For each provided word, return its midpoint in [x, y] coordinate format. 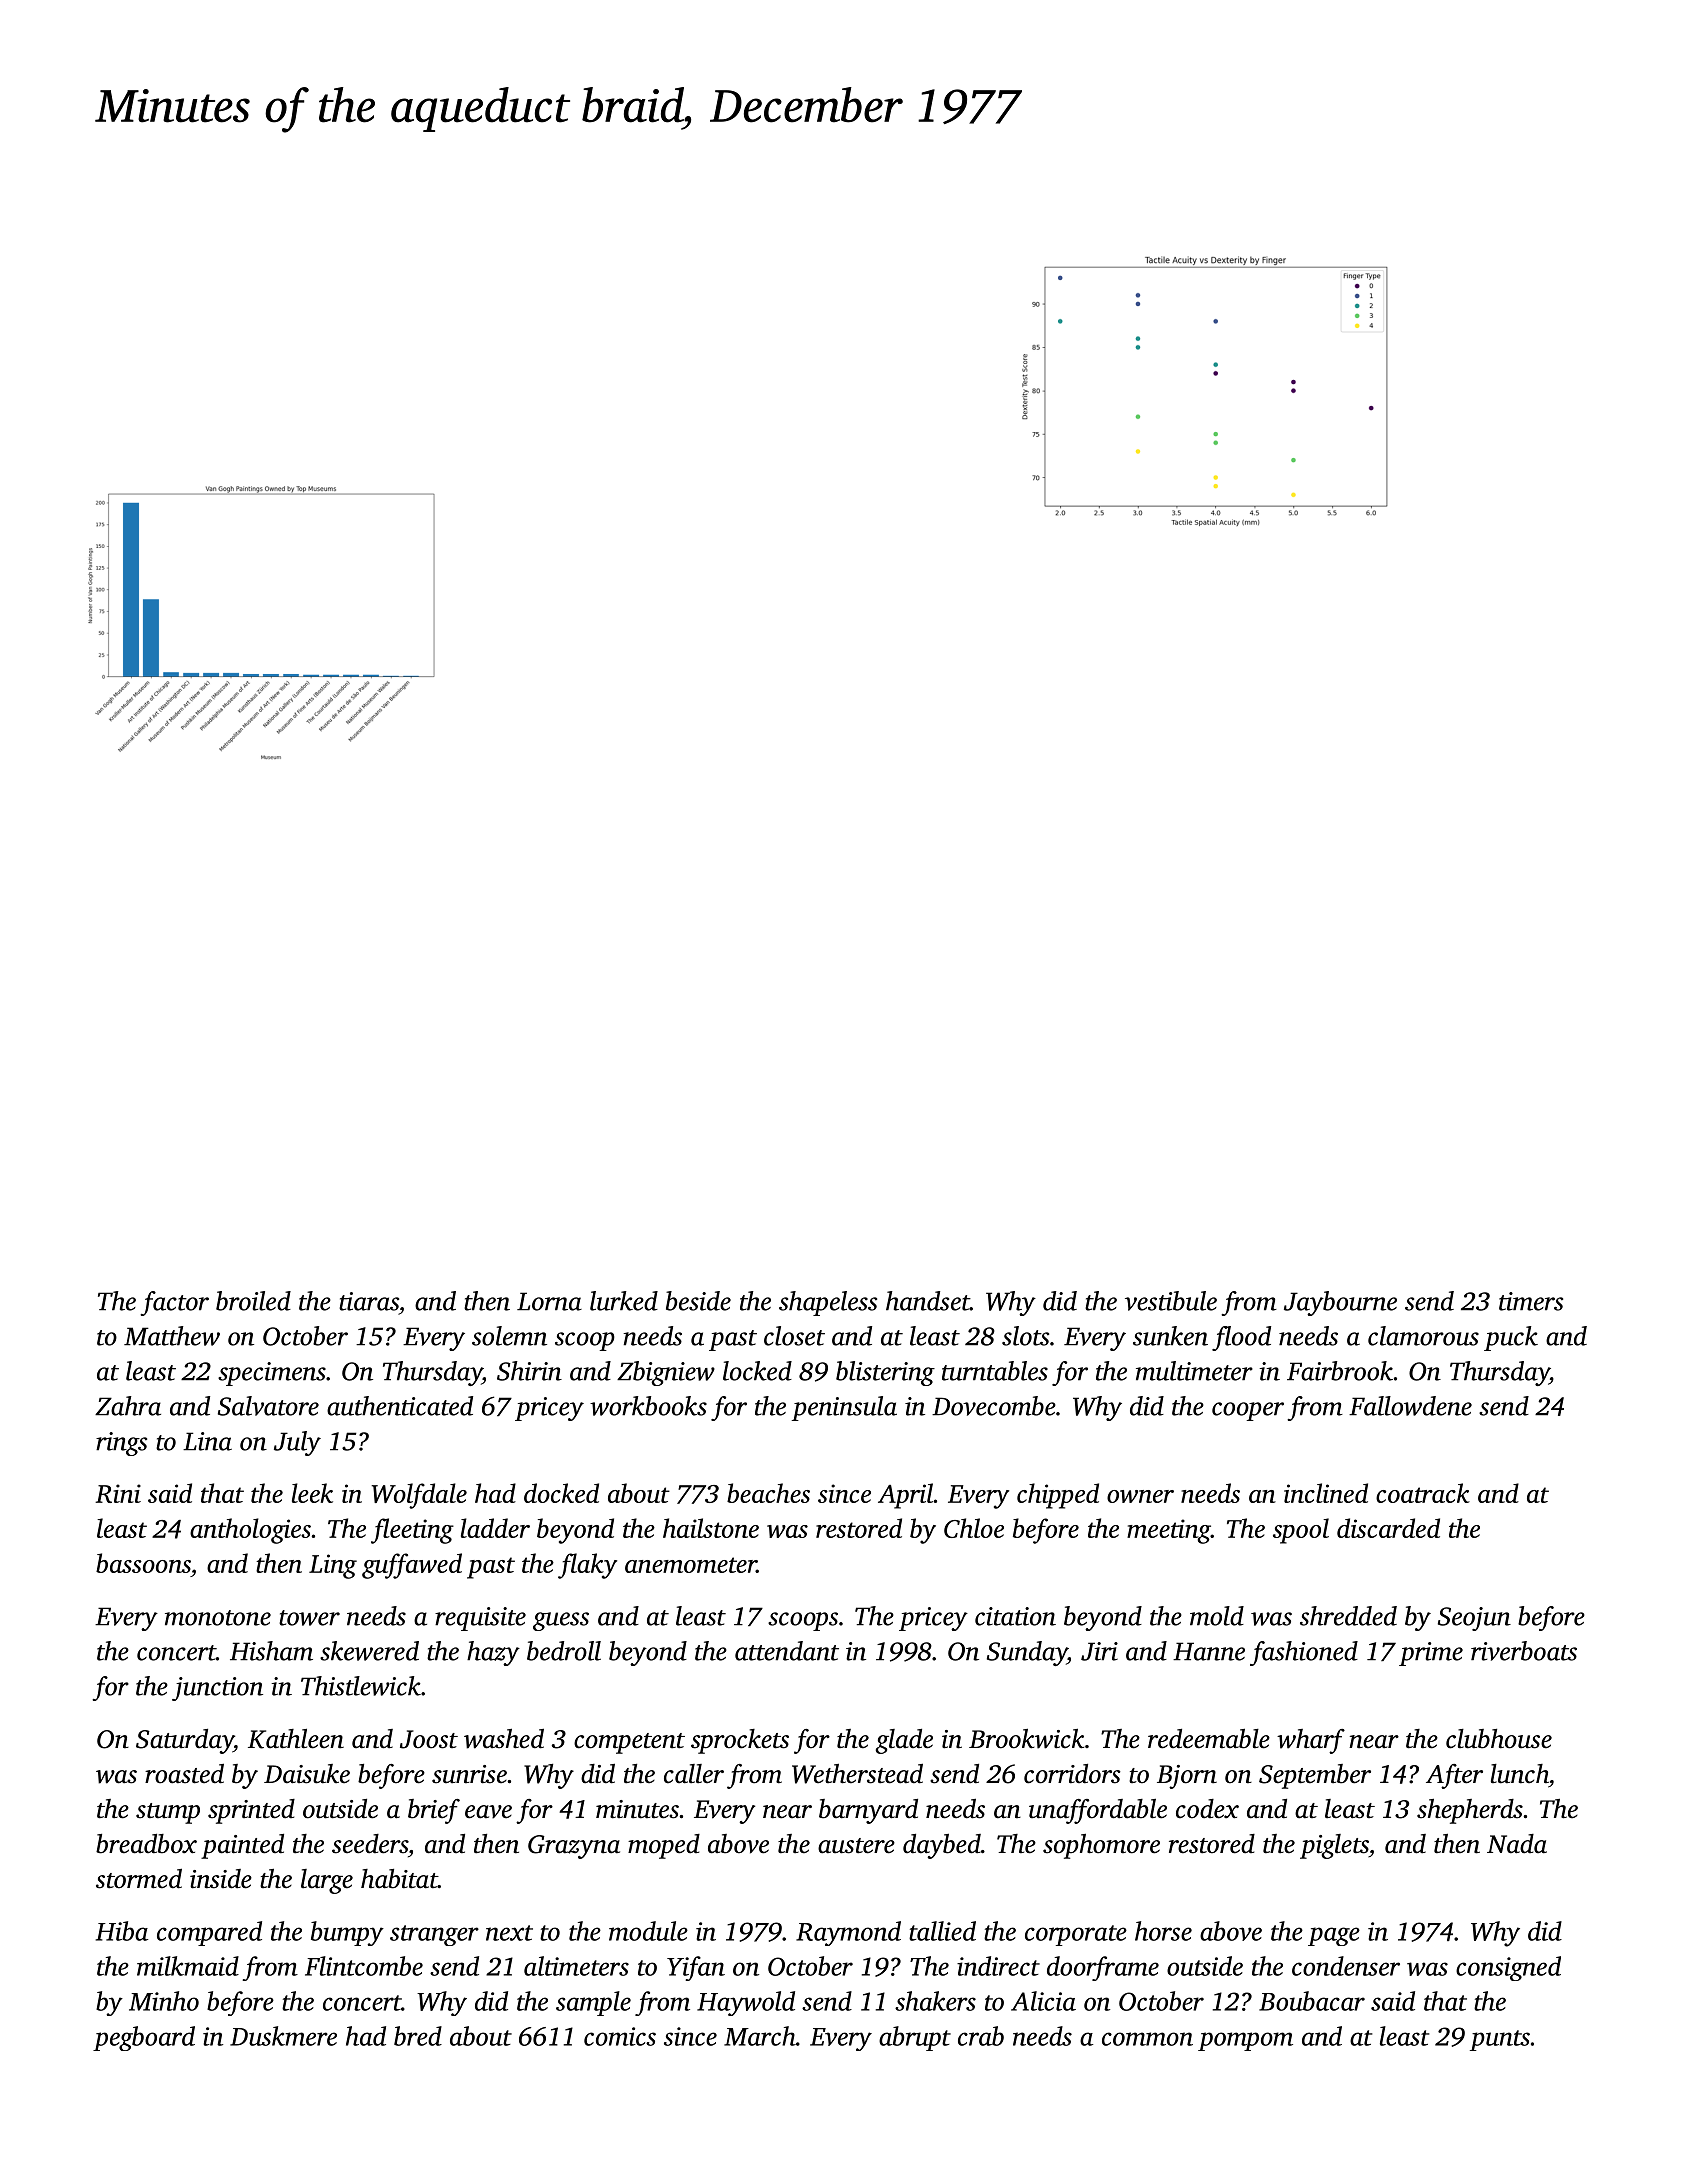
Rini [118, 1493]
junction [217, 1689]
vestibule [1171, 1301]
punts [1500, 2040]
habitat [399, 1879]
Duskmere [283, 2036]
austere [856, 1846]
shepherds [1470, 1811]
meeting [1169, 1531]
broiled [253, 1301]
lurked [624, 1301]
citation [1015, 1616]
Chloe [974, 1528]
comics [620, 2036]
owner [1140, 1496]
